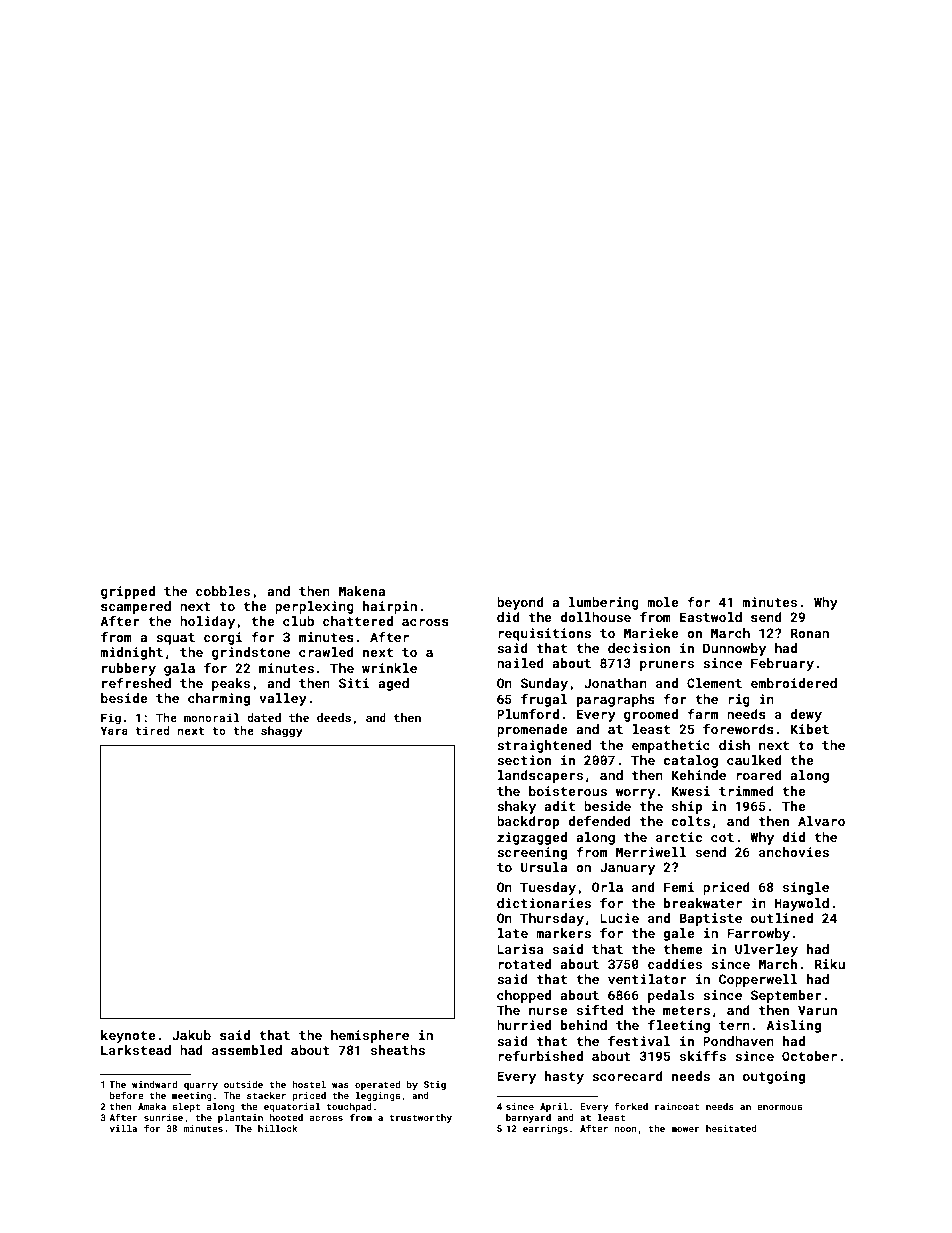  I want to click on dictionaries, so click(544, 903).
